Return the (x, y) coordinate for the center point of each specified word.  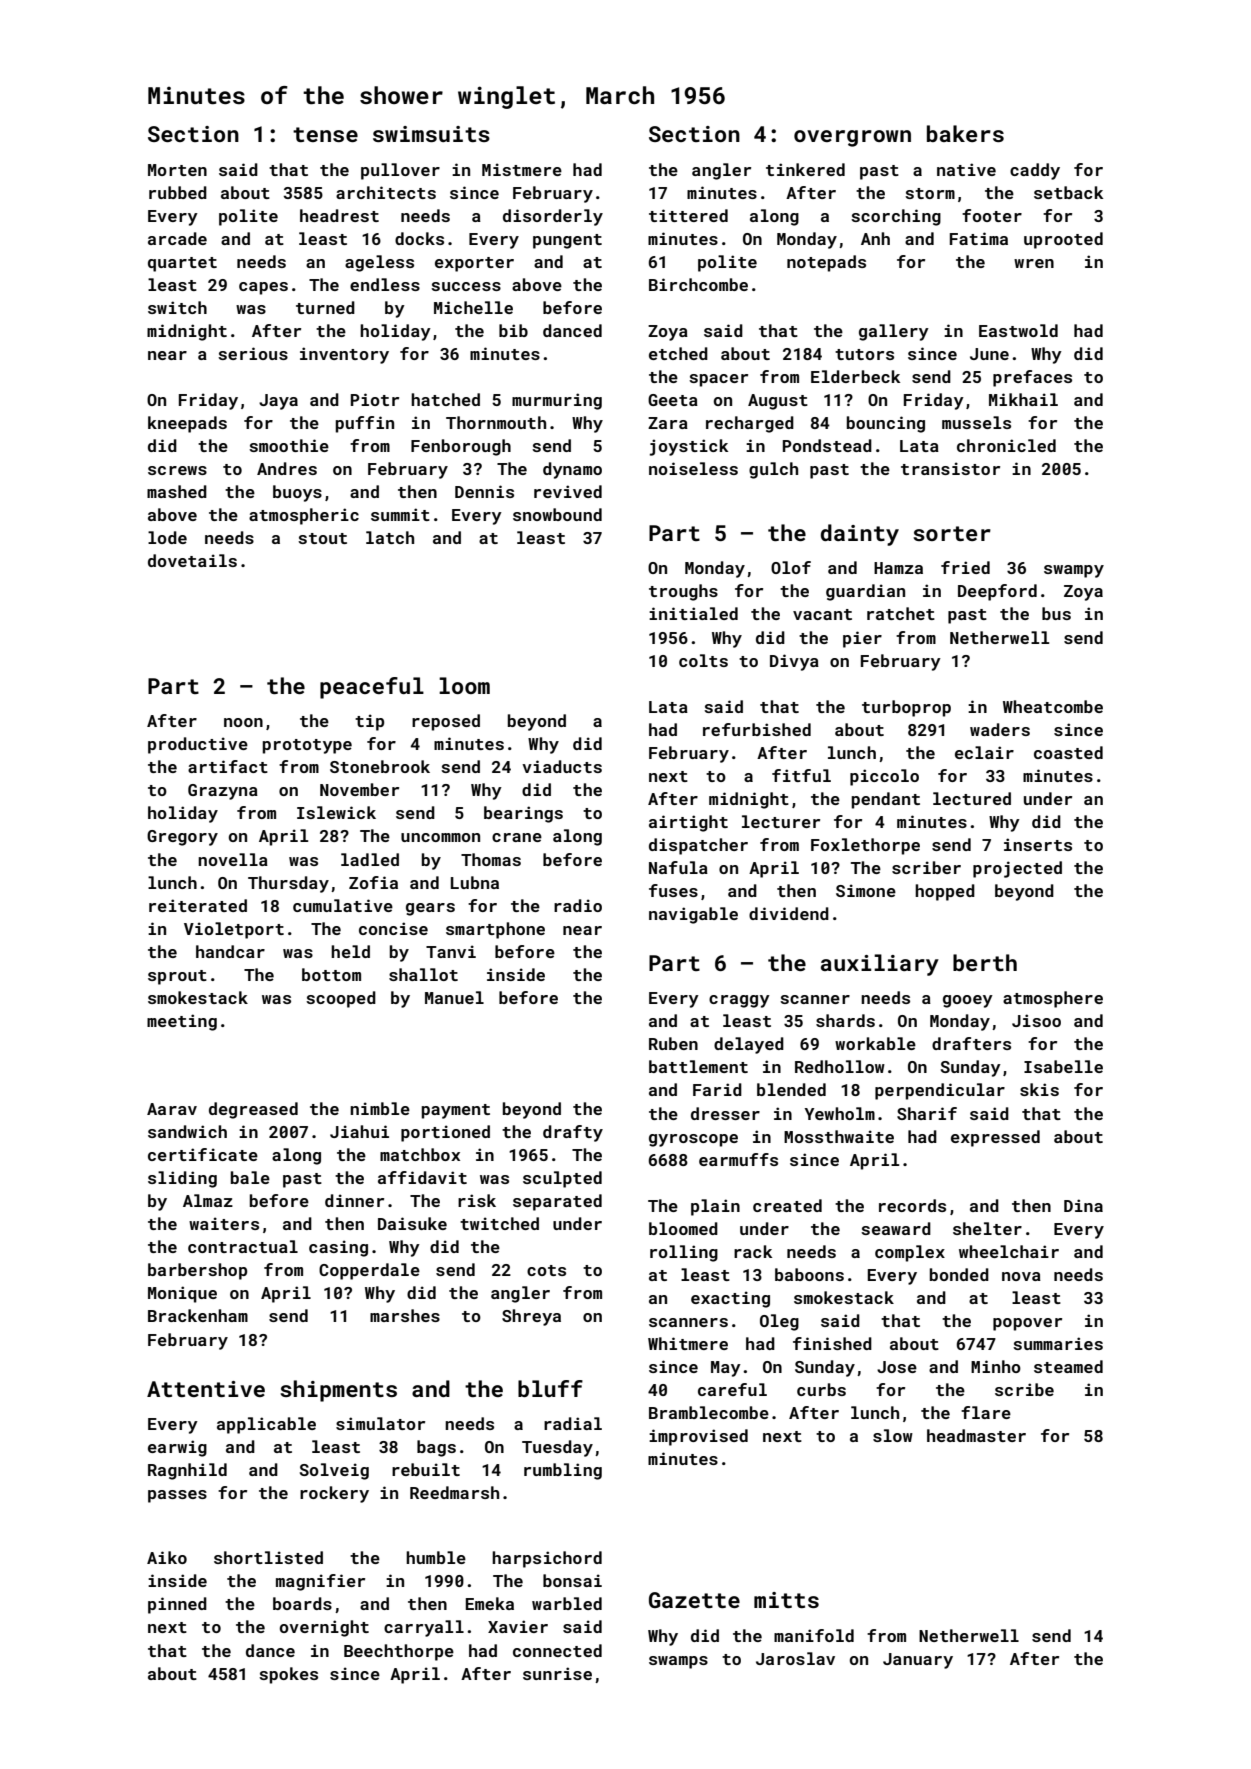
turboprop (906, 708)
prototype (307, 746)
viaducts (562, 766)
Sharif (927, 1113)
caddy (1035, 171)
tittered (688, 215)
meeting (182, 1022)
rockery (334, 1494)
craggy (739, 1001)
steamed (1068, 1366)
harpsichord (547, 1559)
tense (325, 134)
